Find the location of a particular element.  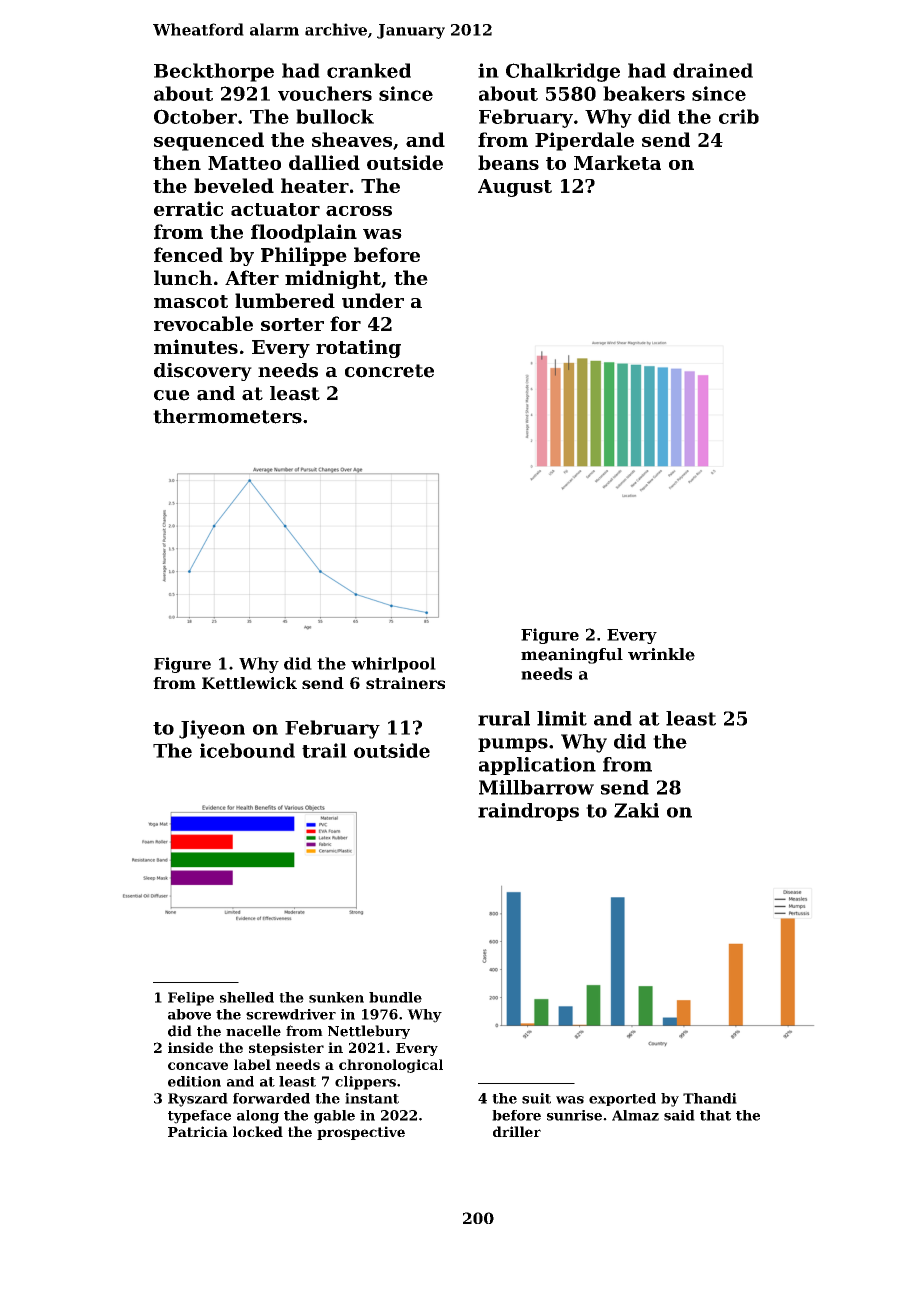

Beckthorpe is located at coordinates (214, 72).
